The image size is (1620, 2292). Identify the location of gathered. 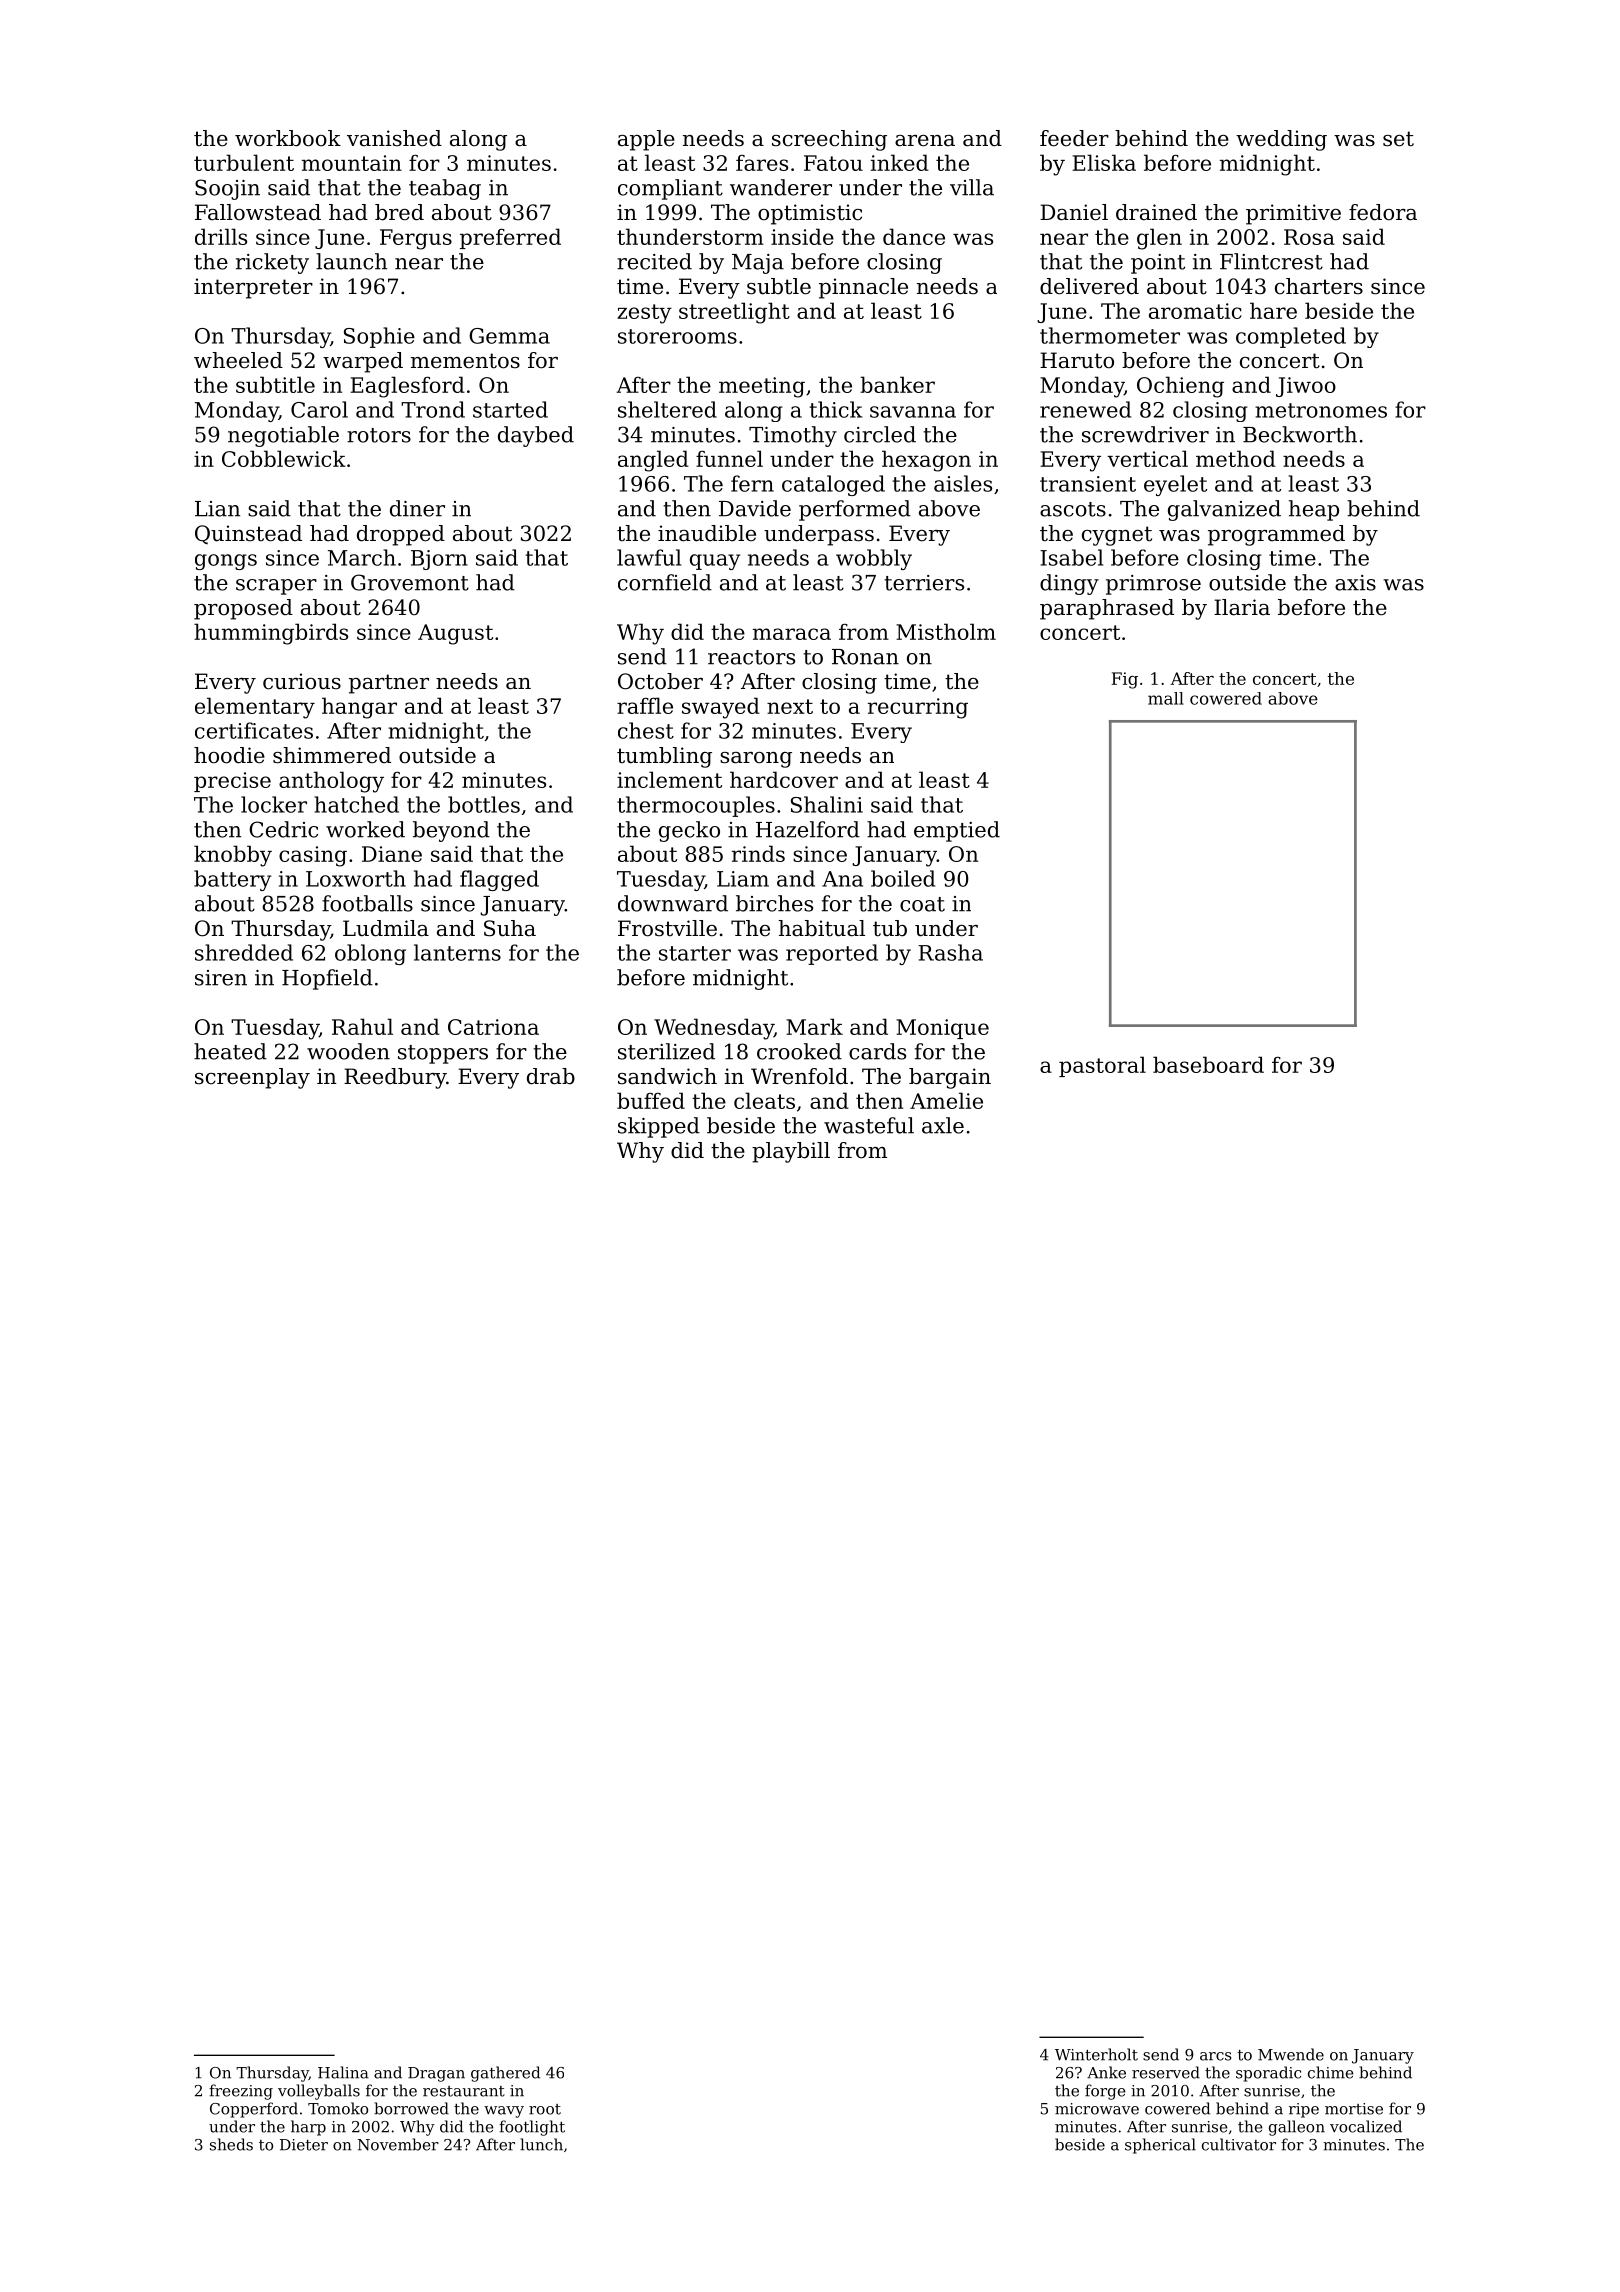
(505, 2074).
